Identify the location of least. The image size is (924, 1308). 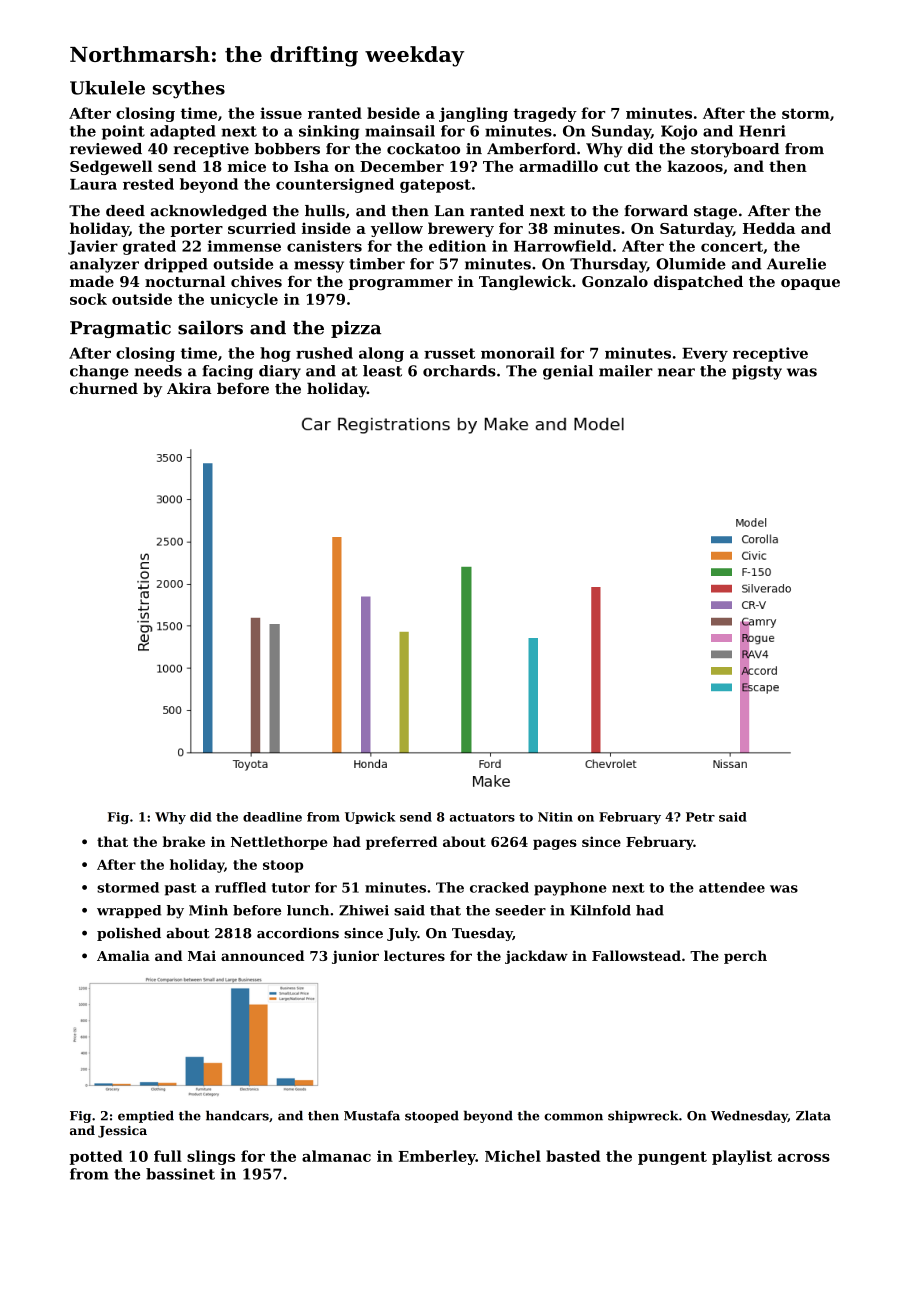
(382, 371).
